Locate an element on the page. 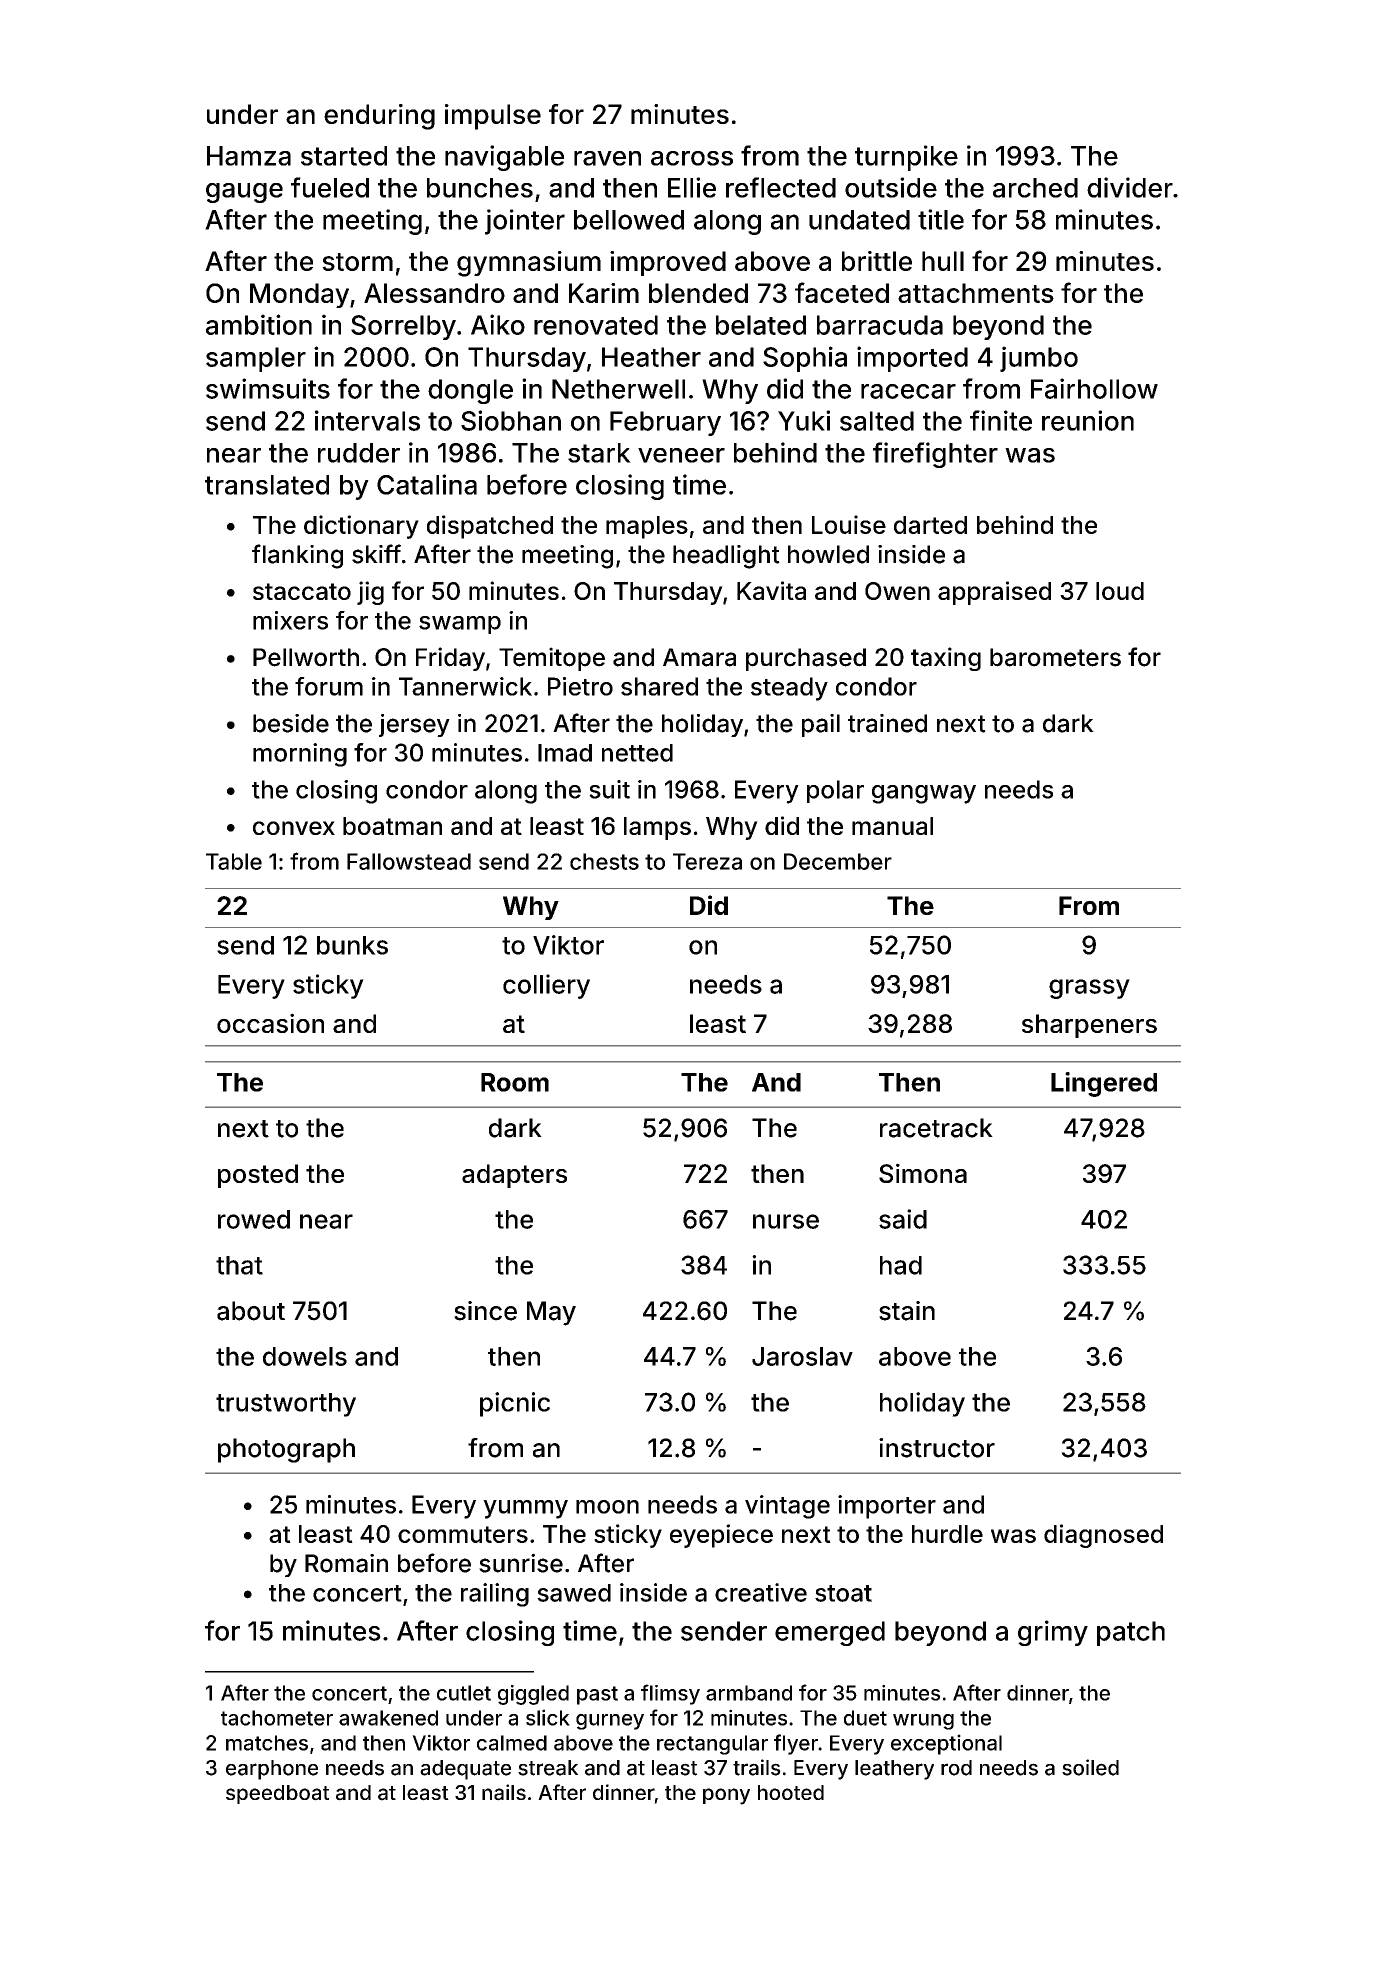  Fairhollow is located at coordinates (1094, 388).
